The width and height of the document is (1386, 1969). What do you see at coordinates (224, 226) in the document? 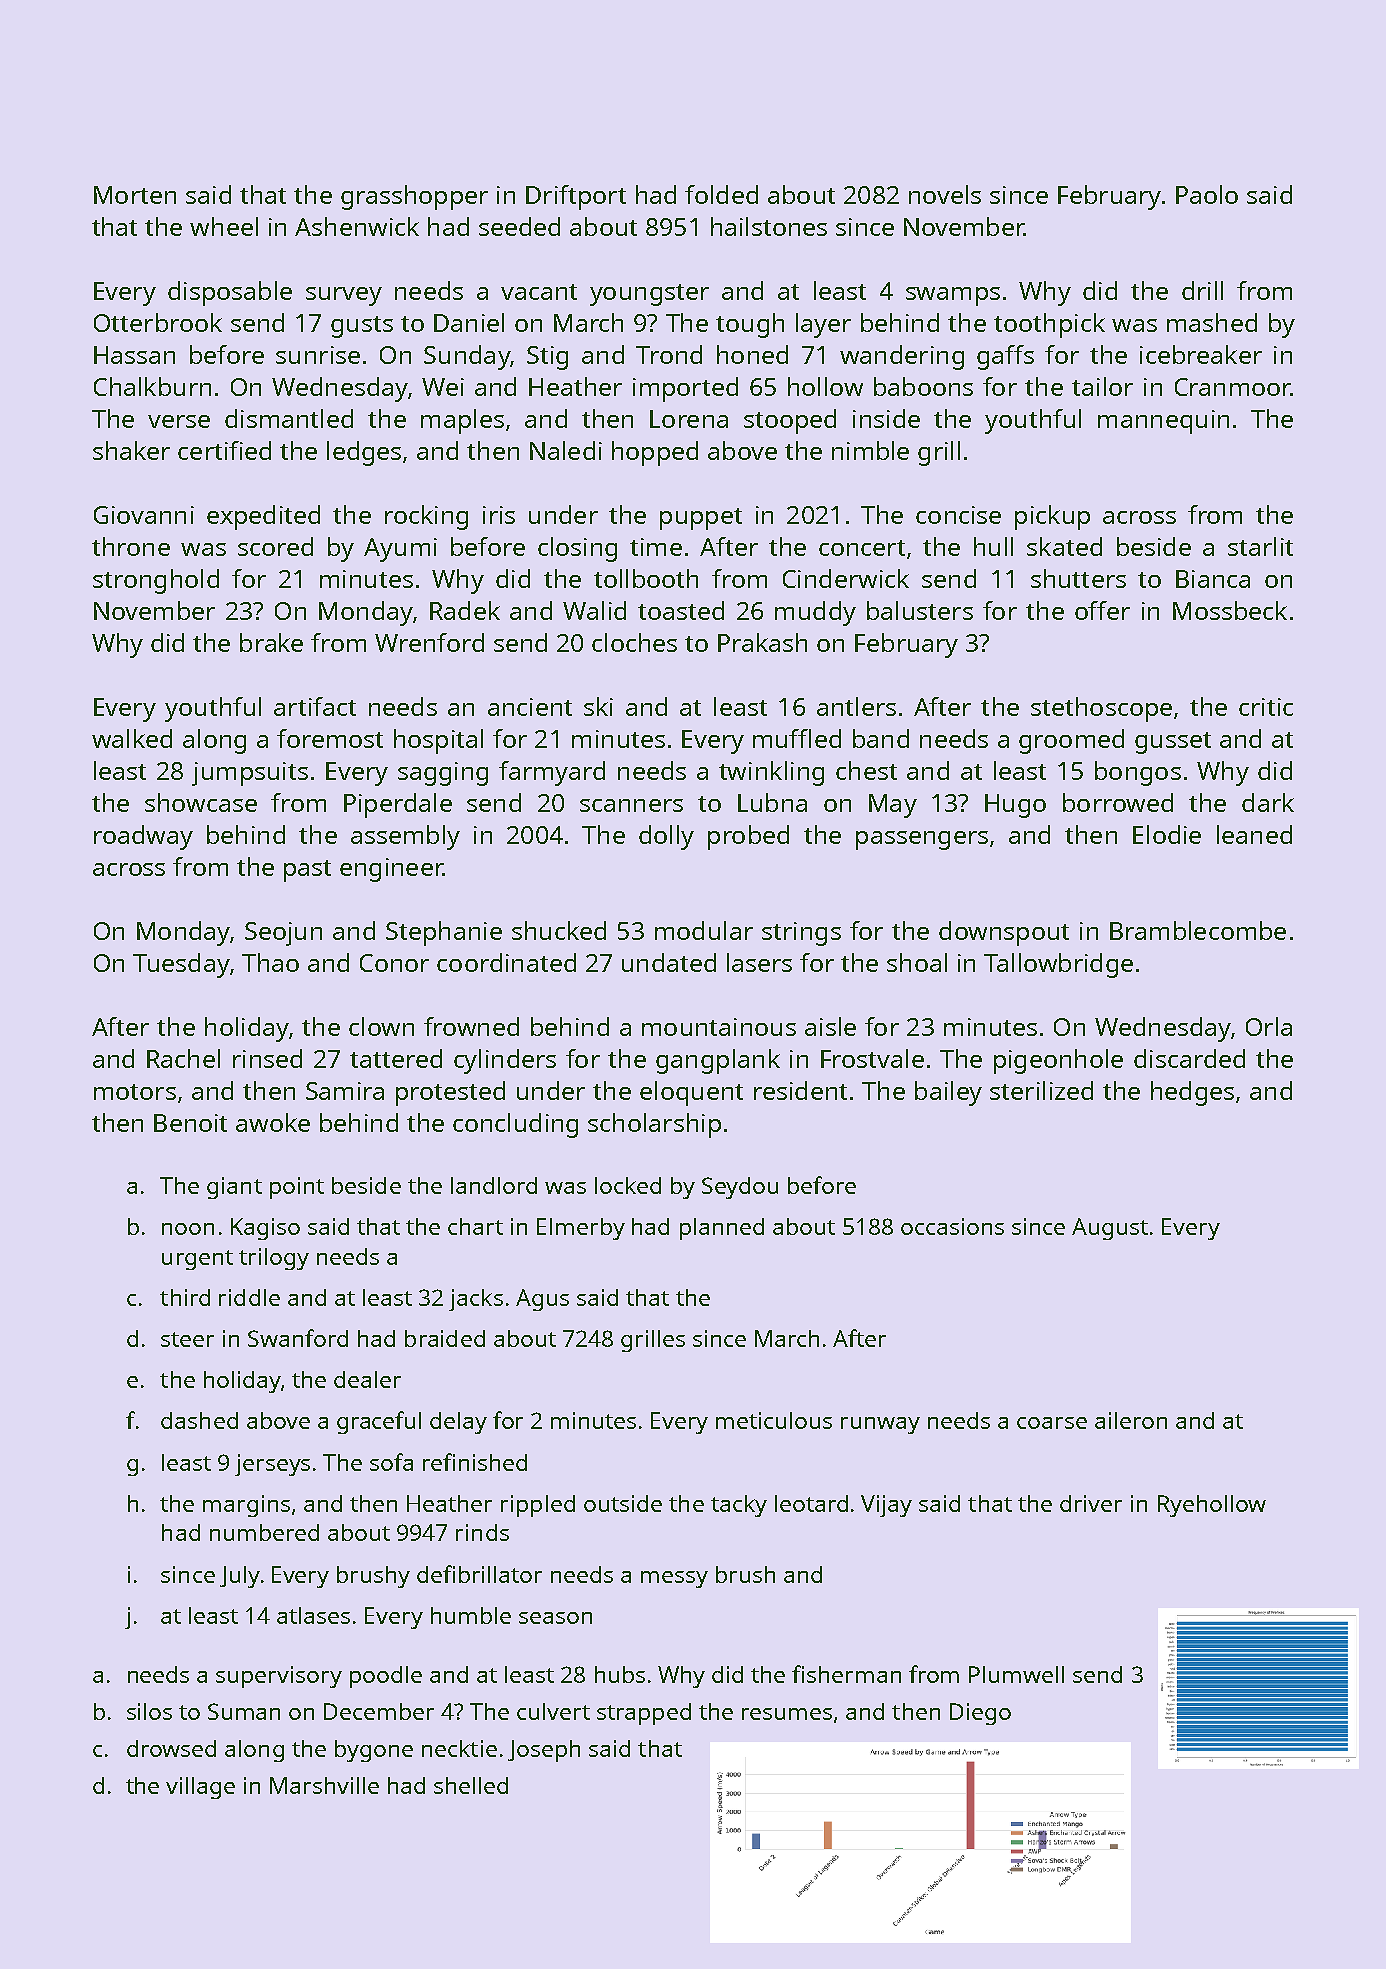
I see `wheel` at bounding box center [224, 226].
